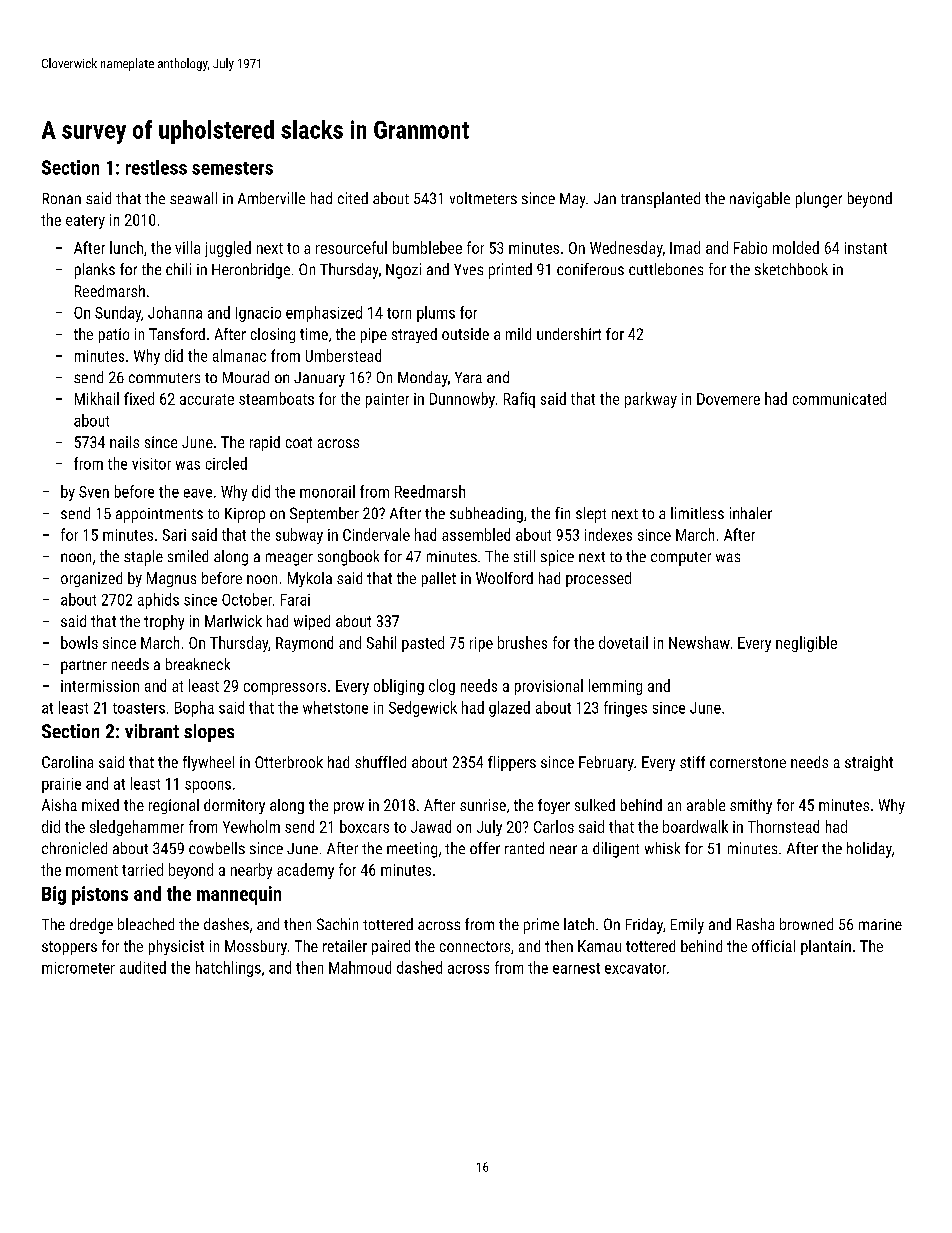  I want to click on Ngozi, so click(403, 271).
